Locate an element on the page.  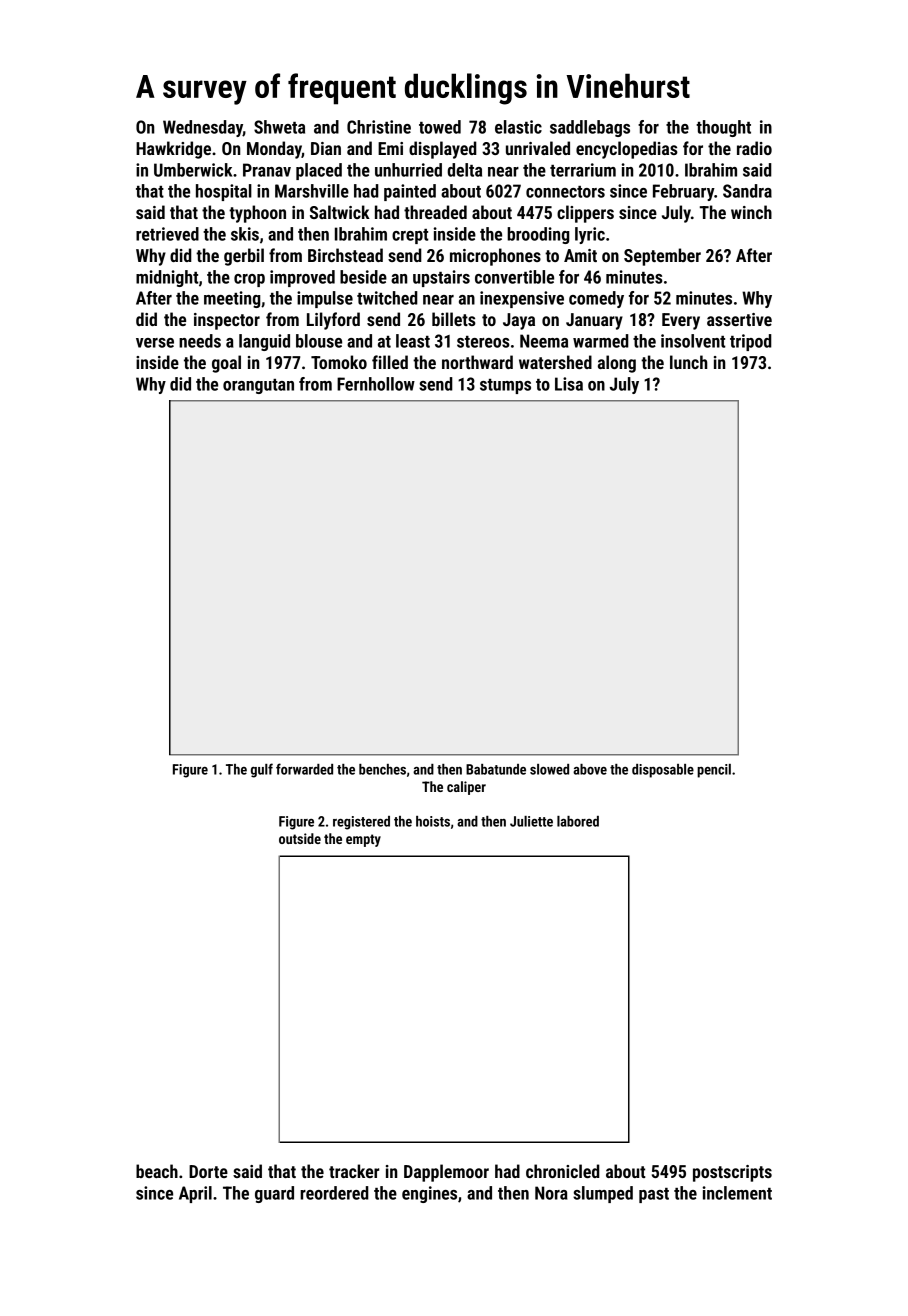
gulf is located at coordinates (262, 770).
